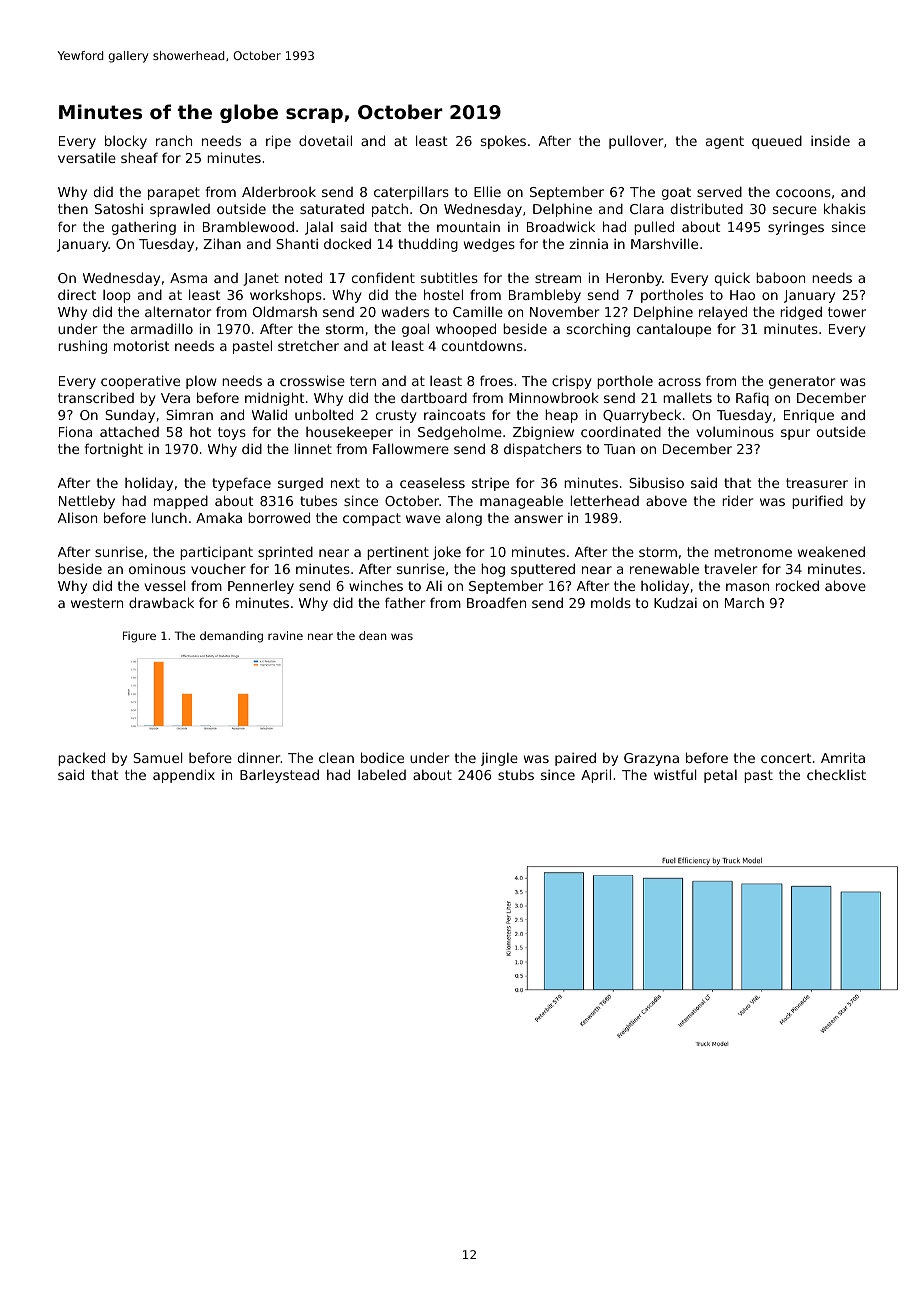 The height and width of the document is (1308, 924). I want to click on vessel, so click(165, 585).
